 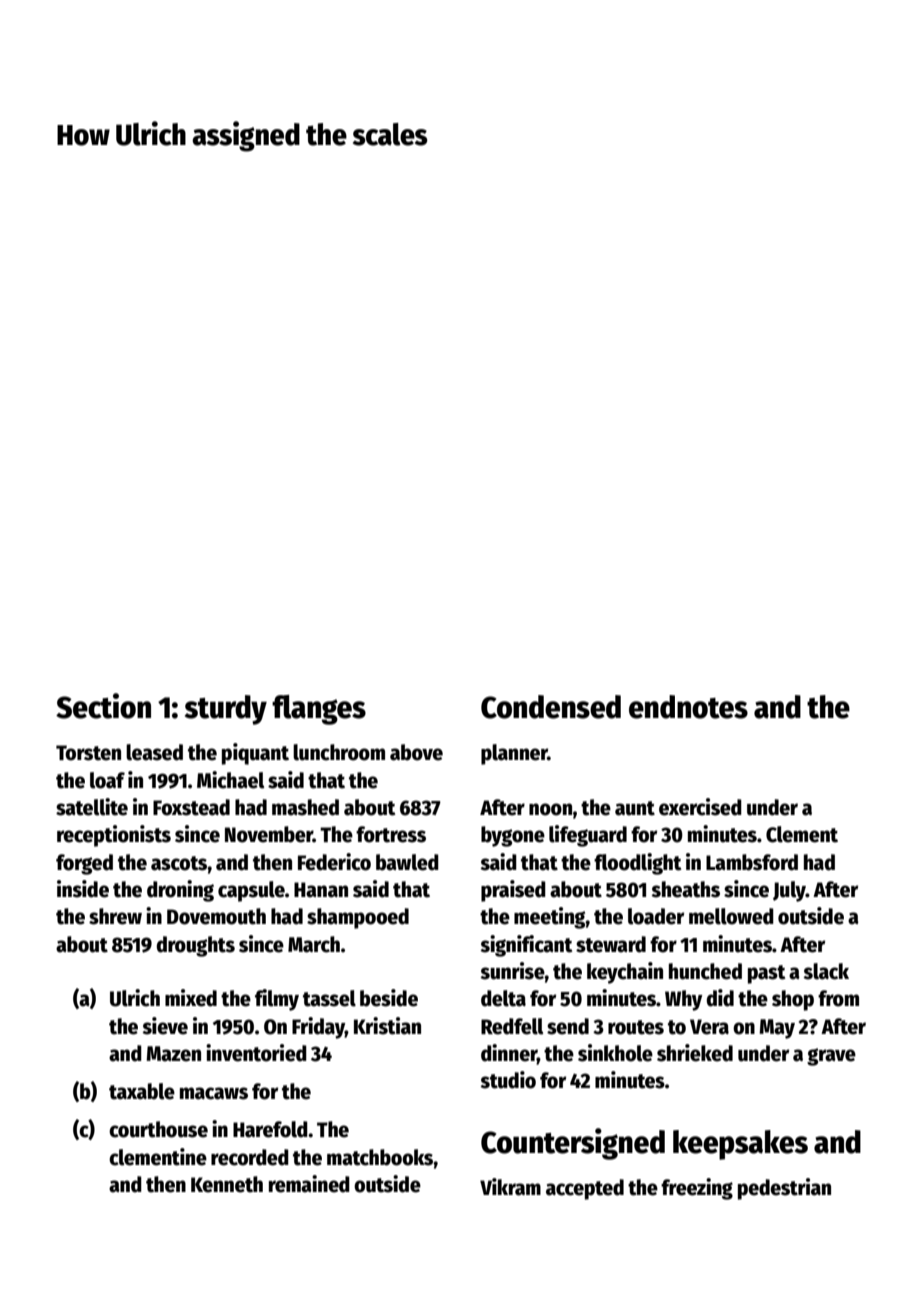 I want to click on matchbooks, so click(x=380, y=1157).
